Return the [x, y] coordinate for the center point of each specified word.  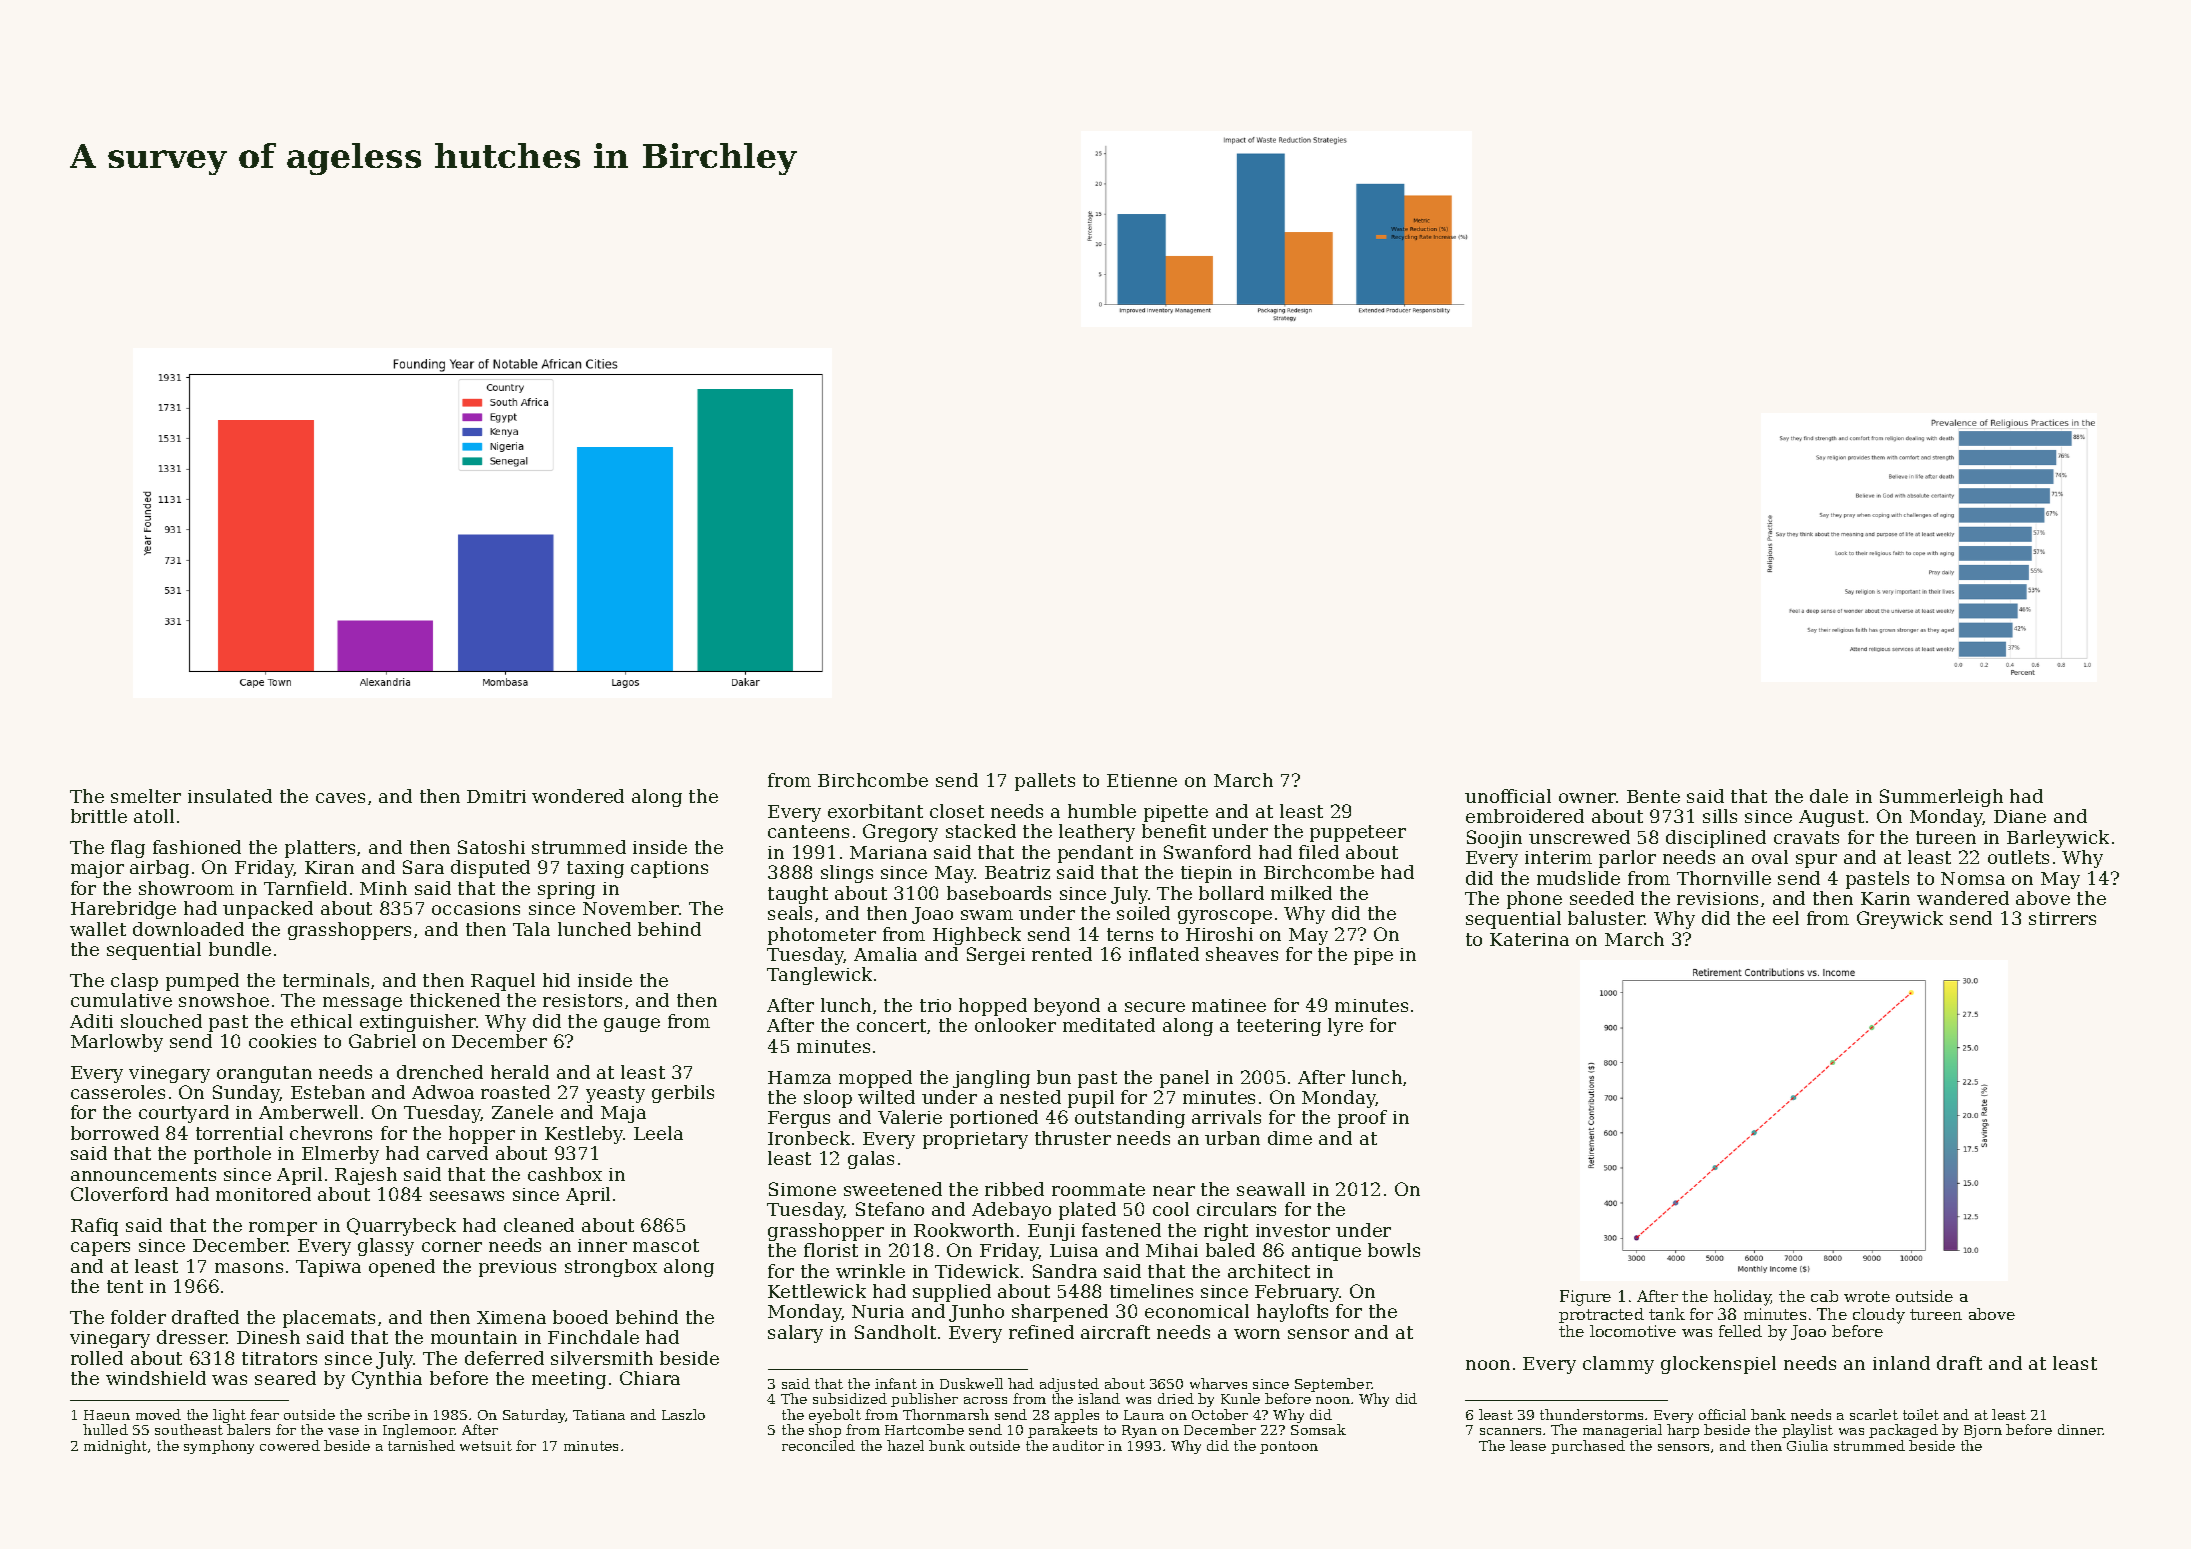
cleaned [539, 1225]
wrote [1867, 1296]
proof [1362, 1119]
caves [340, 798]
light [229, 1416]
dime [1290, 1138]
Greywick [1900, 920]
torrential [239, 1133]
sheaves [1242, 954]
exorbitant [875, 811]
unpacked [268, 910]
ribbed [1014, 1189]
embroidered [1525, 816]
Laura [1144, 1415]
